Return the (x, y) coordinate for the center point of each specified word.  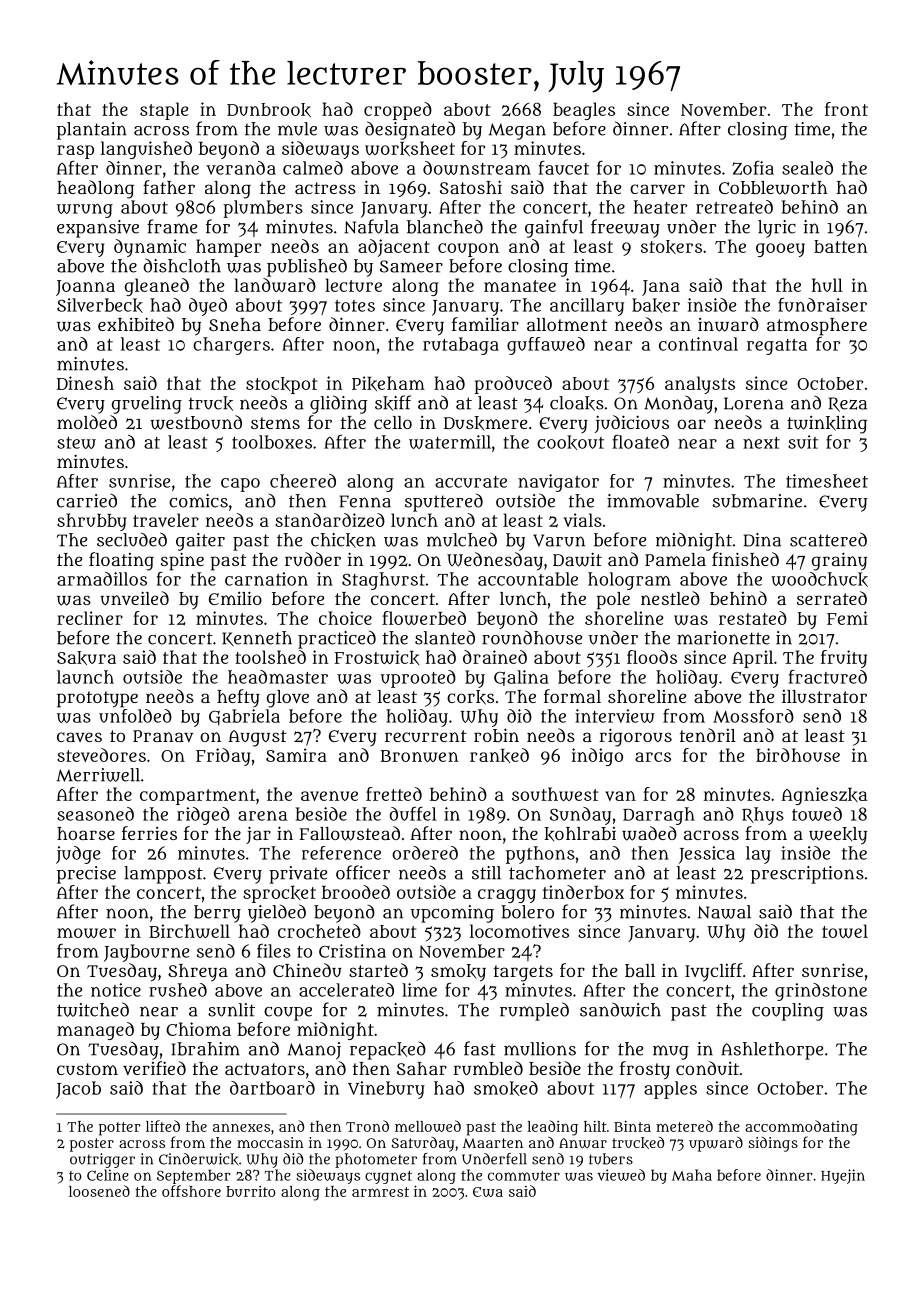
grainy (839, 561)
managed (95, 1031)
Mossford (753, 715)
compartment (197, 797)
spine (182, 561)
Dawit (577, 559)
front (846, 109)
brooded (356, 892)
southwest (555, 794)
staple (164, 111)
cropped (398, 111)
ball (640, 970)
